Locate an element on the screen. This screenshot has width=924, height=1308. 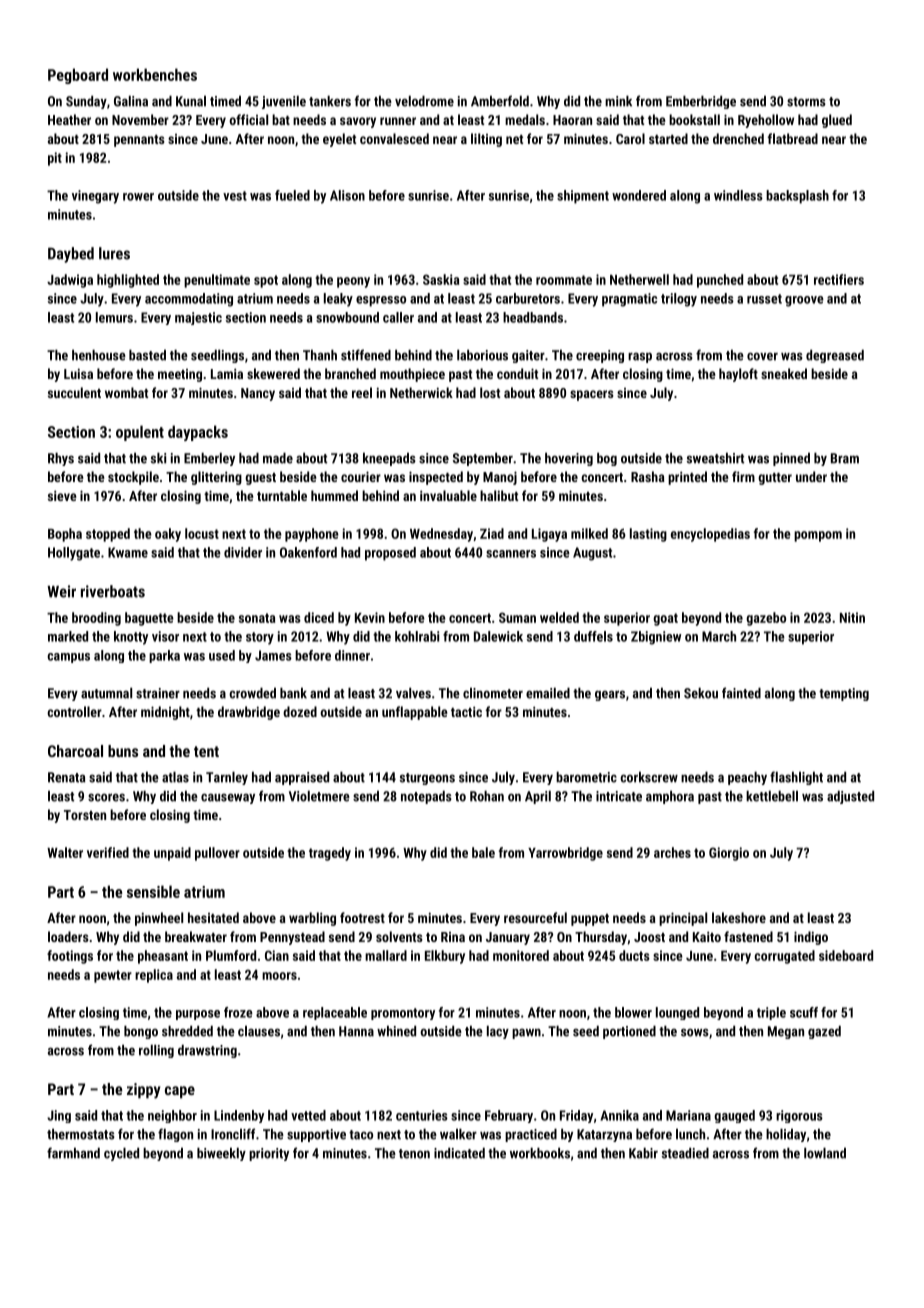
Netherwick is located at coordinates (421, 392).
